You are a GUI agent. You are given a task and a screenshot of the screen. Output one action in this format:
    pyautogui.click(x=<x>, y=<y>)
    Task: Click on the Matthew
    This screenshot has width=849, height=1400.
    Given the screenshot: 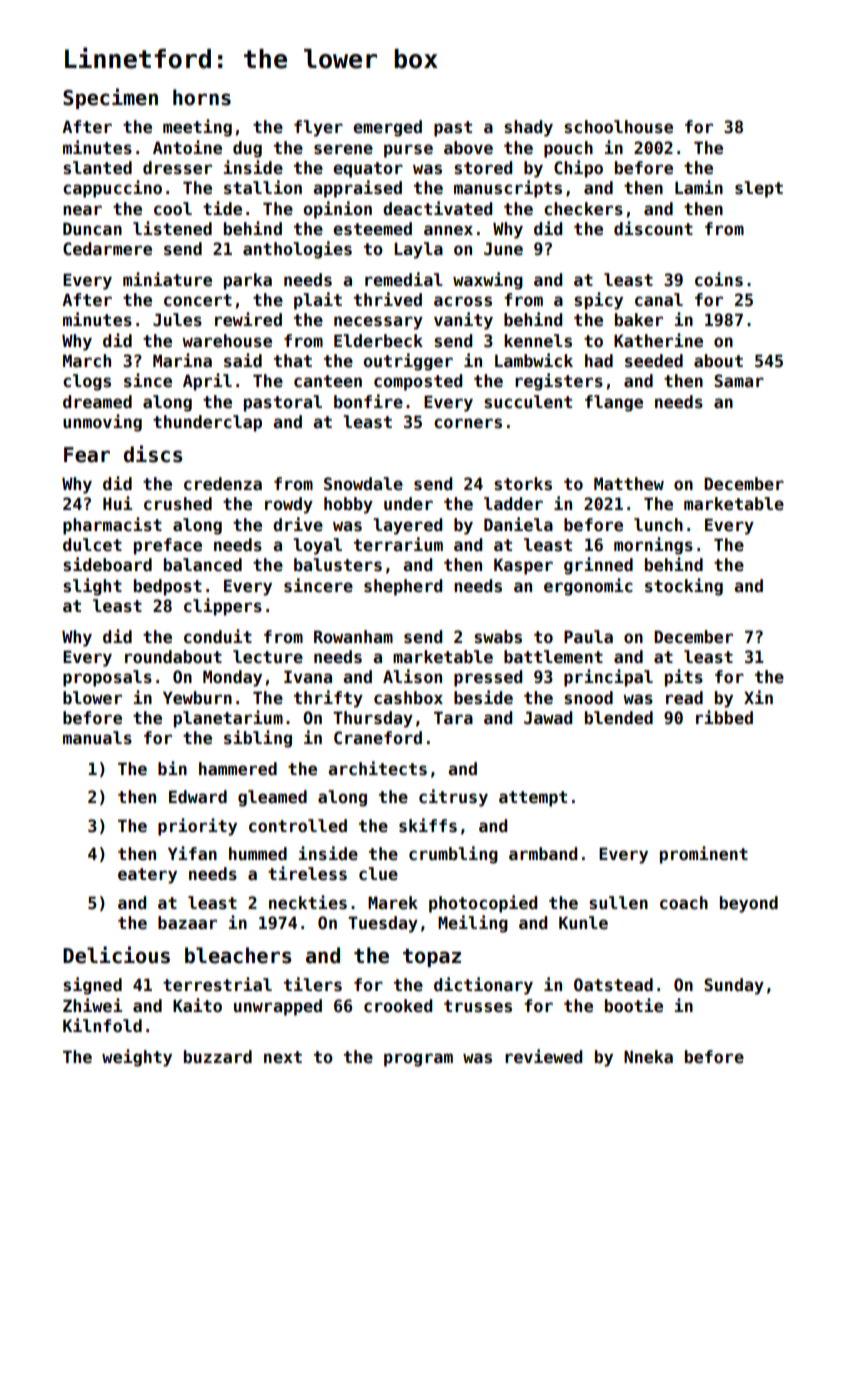 What is the action you would take?
    pyautogui.click(x=629, y=484)
